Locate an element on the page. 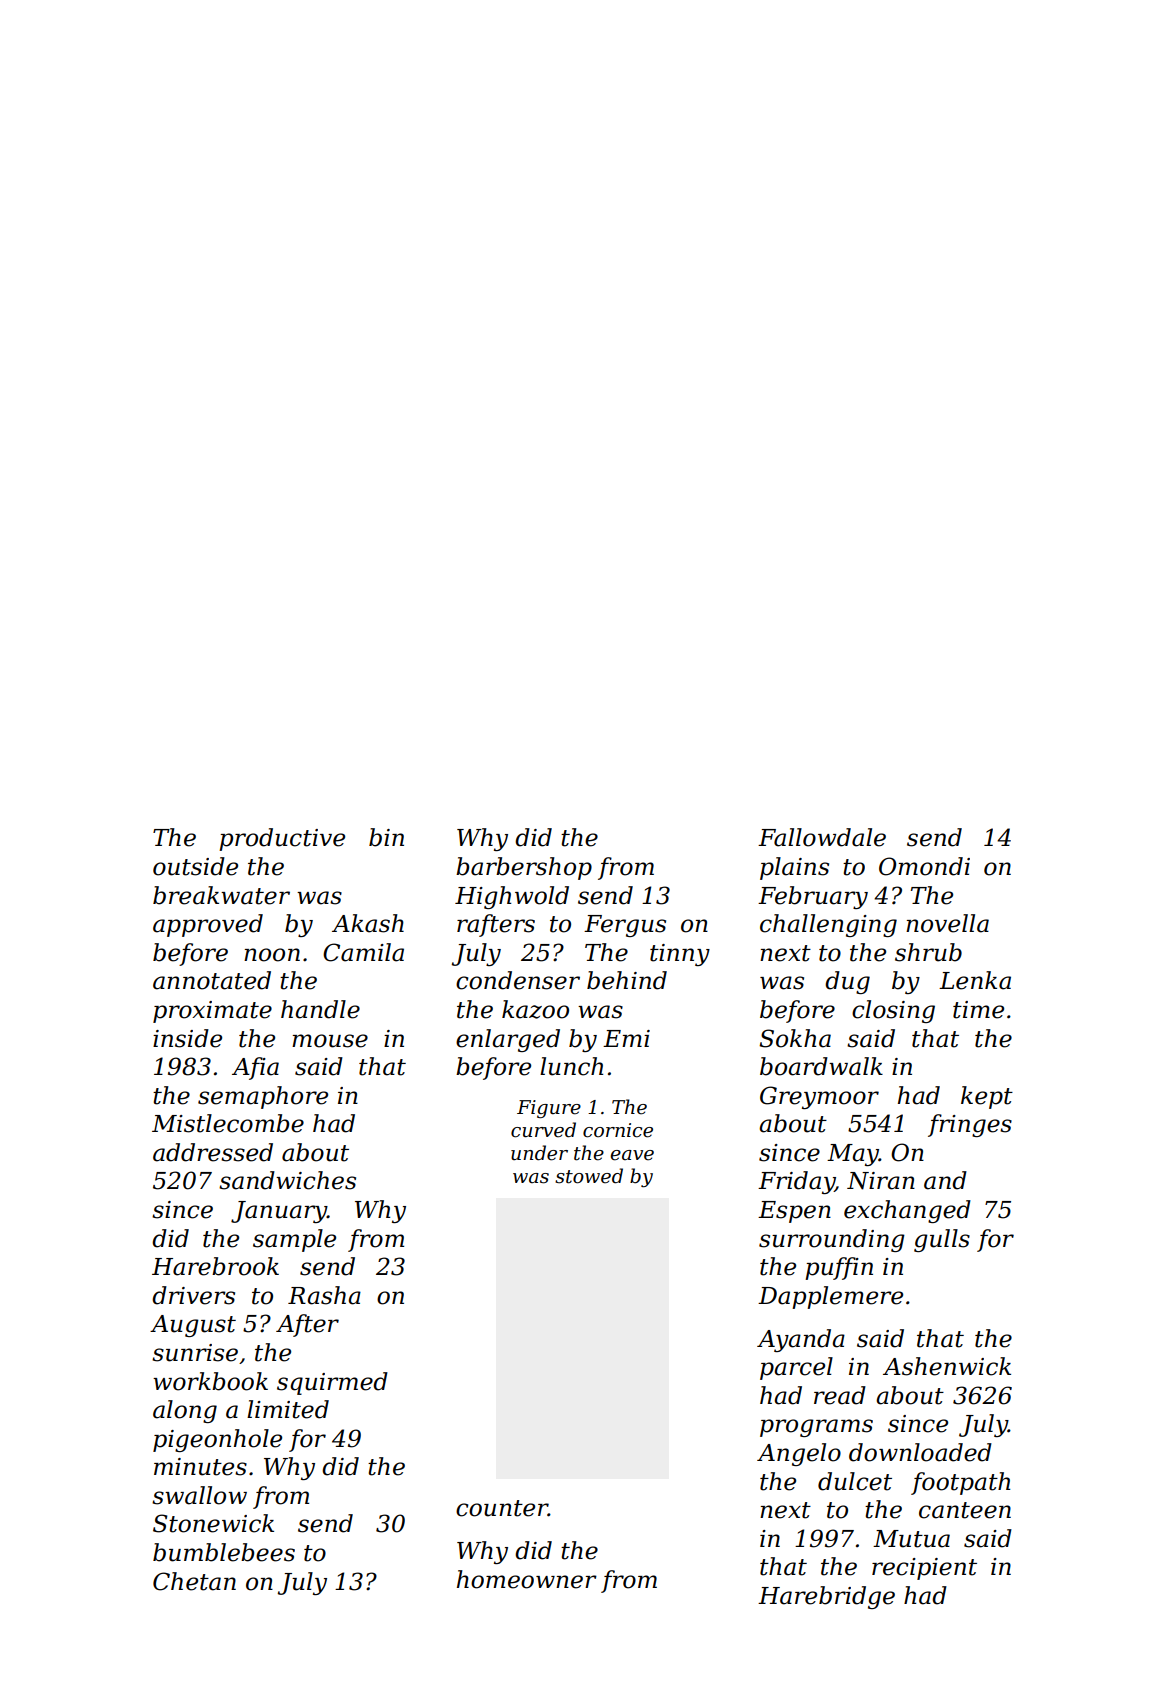 The image size is (1165, 1687). bumblebees is located at coordinates (224, 1552).
